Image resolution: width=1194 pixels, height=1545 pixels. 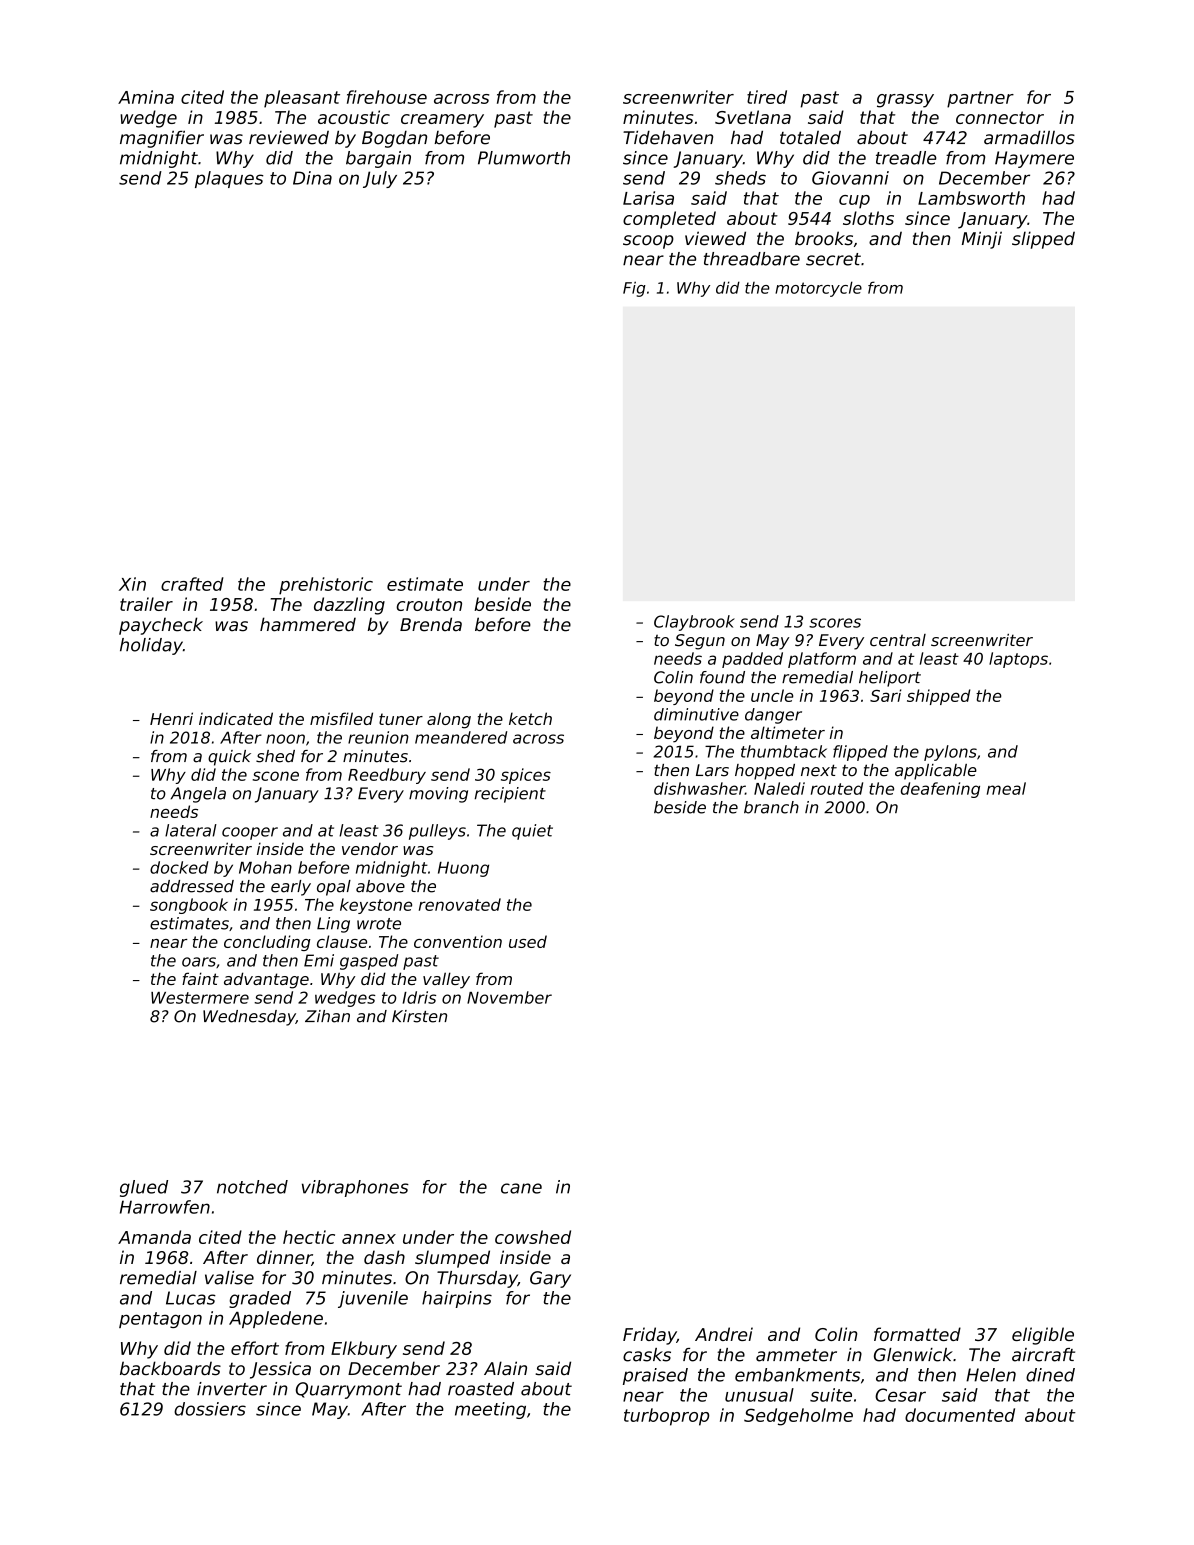 I want to click on Appledene, so click(x=276, y=1319).
